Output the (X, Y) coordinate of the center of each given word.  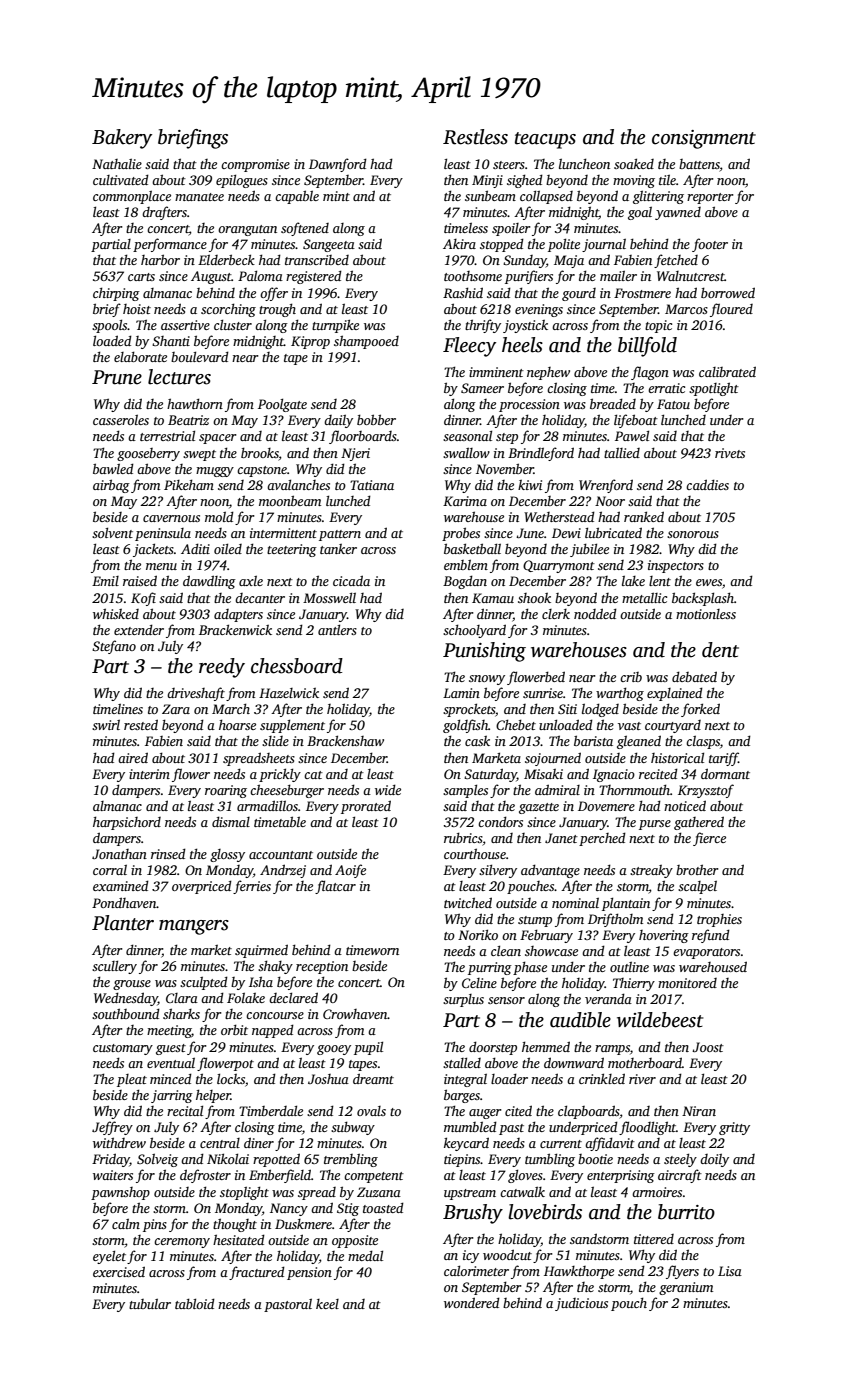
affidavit (610, 1144)
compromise (255, 165)
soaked (634, 163)
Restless (475, 137)
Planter (123, 923)
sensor (506, 1000)
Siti (567, 709)
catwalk (522, 1191)
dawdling (209, 582)
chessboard (297, 666)
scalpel (697, 887)
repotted (276, 1160)
